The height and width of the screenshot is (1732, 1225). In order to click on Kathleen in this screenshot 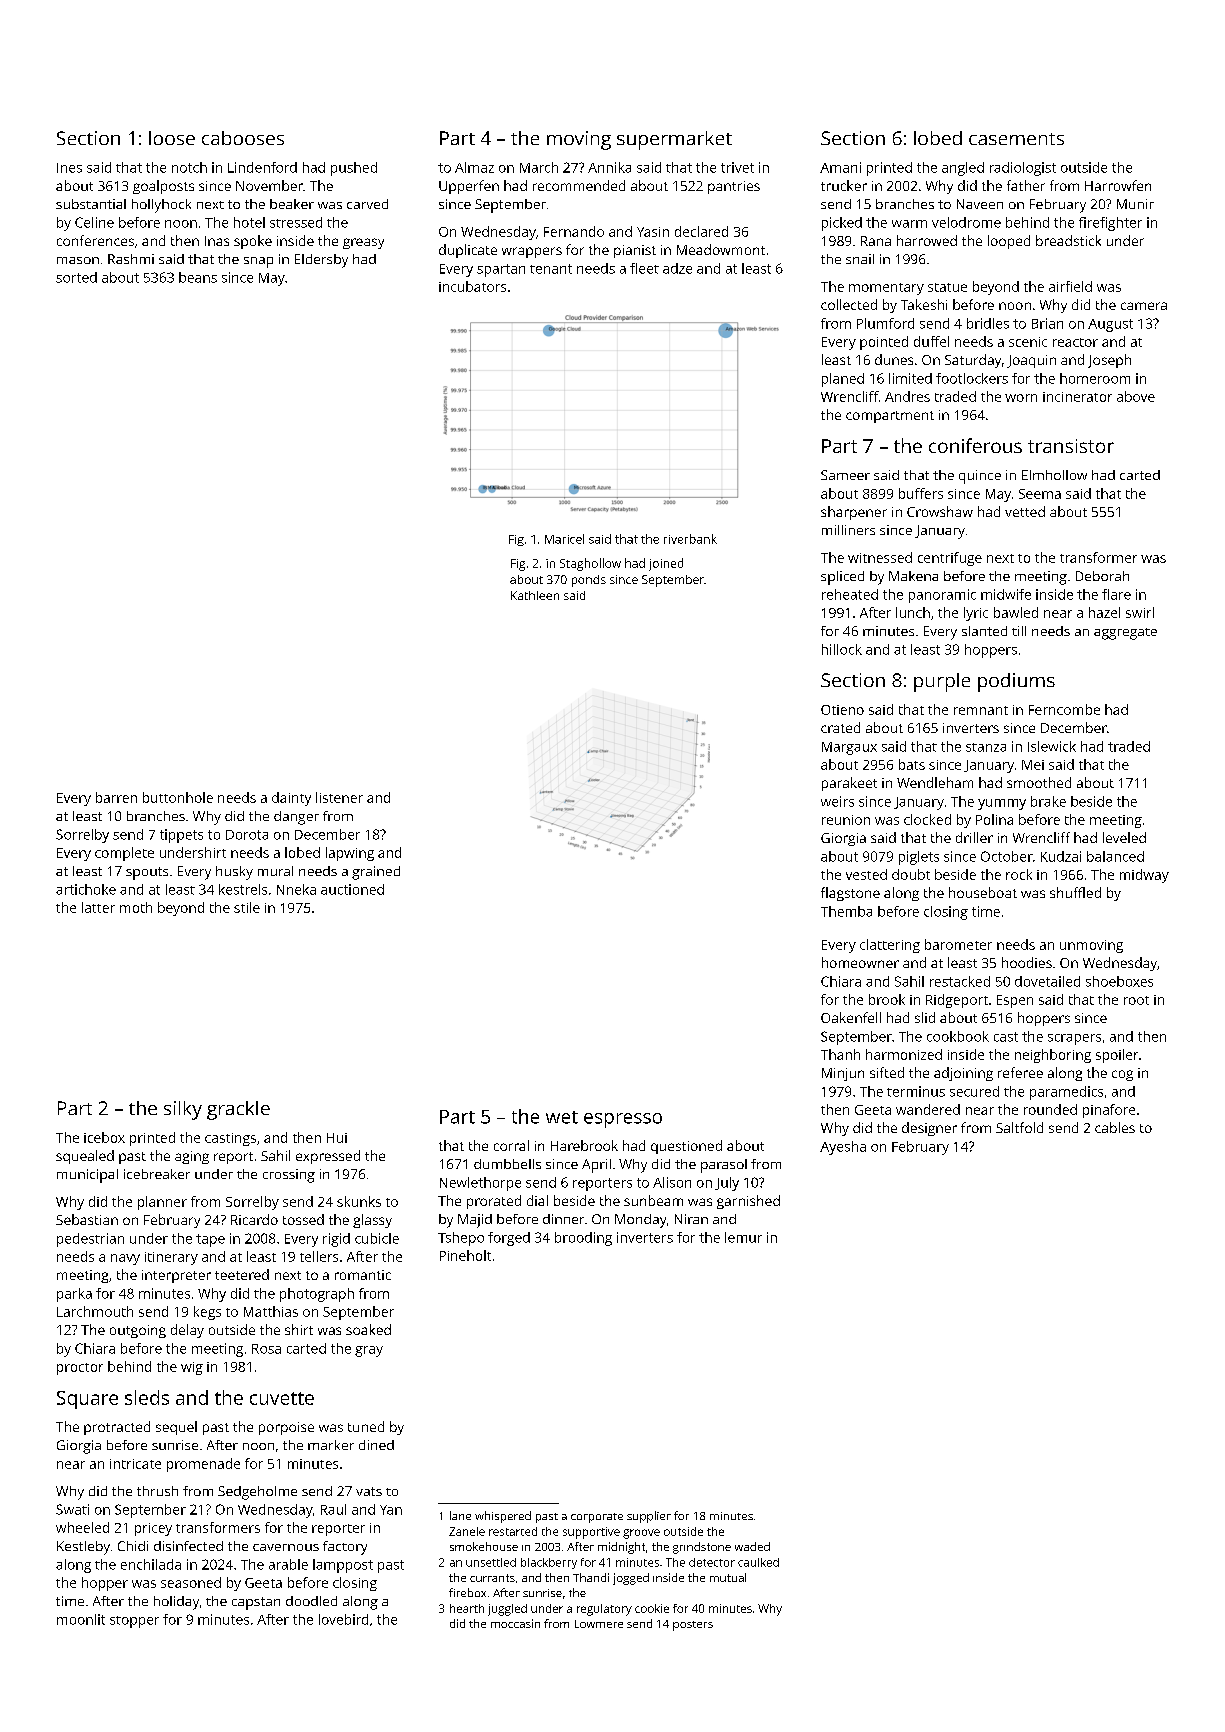, I will do `click(535, 595)`.
